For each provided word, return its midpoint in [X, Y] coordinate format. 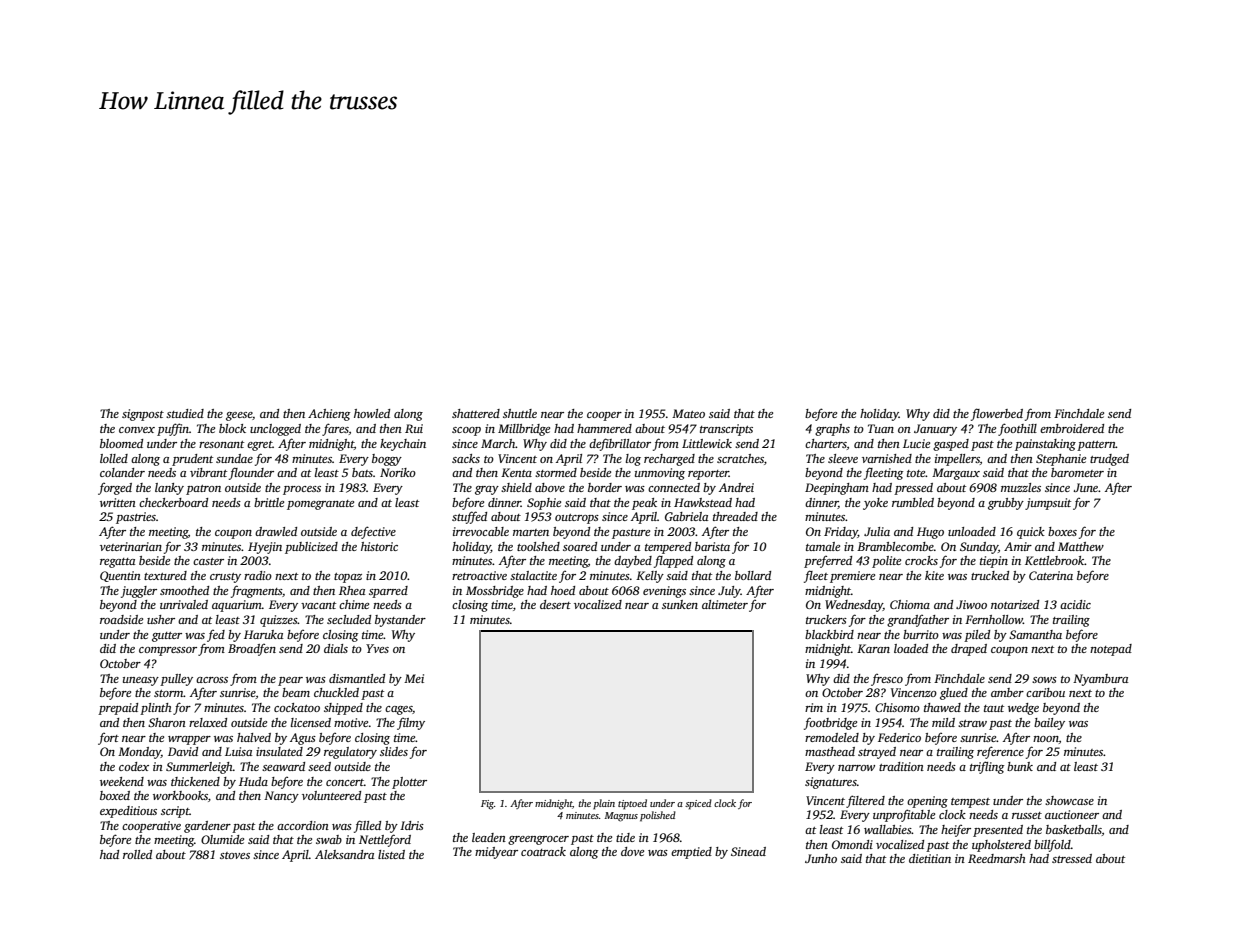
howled [372, 413]
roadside [121, 619]
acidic [1075, 604]
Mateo [688, 413]
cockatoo [297, 707]
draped [969, 650]
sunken [680, 604]
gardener [207, 827]
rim [814, 707]
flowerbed [997, 414]
